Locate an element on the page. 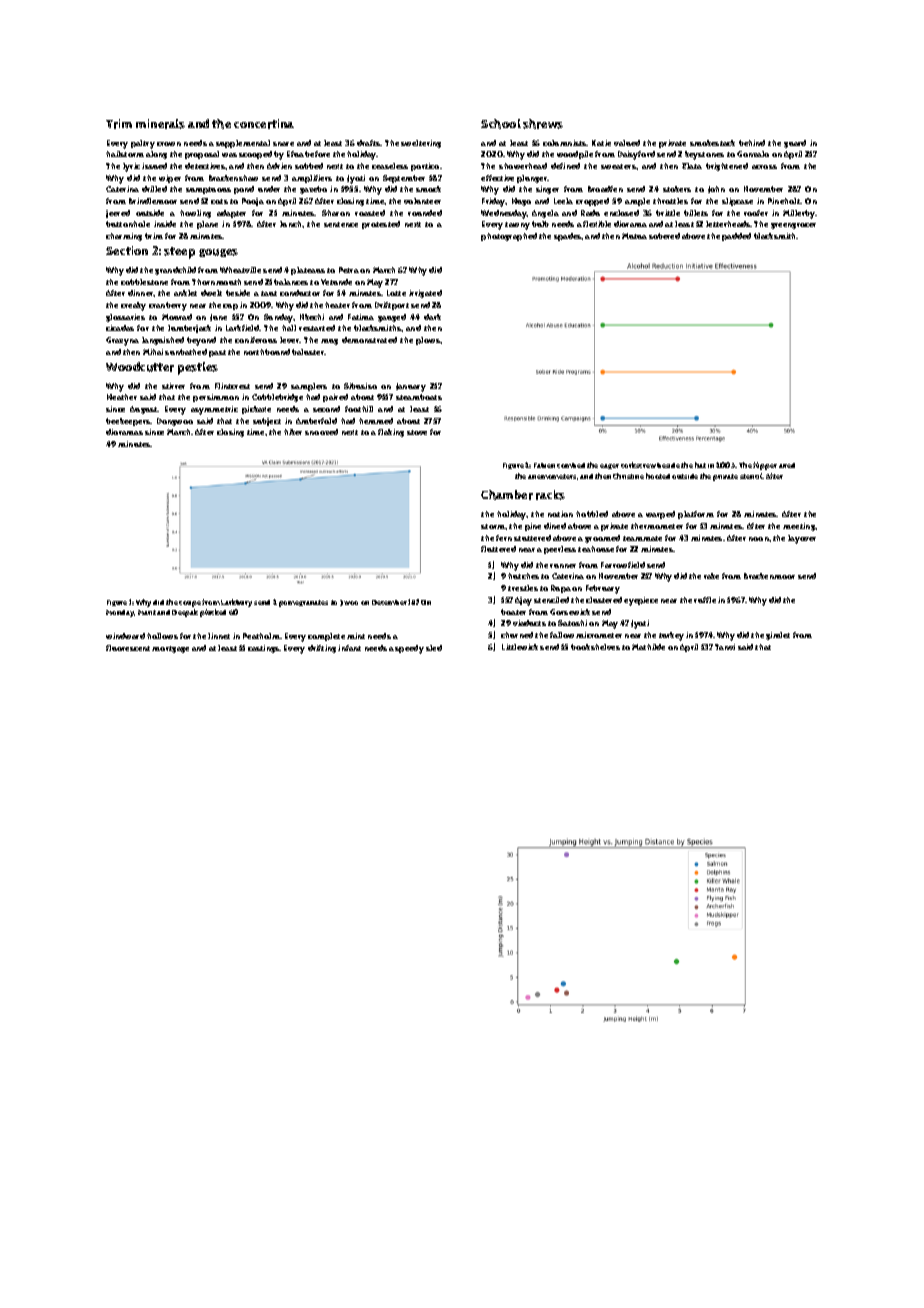 This page has width=924, height=1308. turkey is located at coordinates (671, 636).
